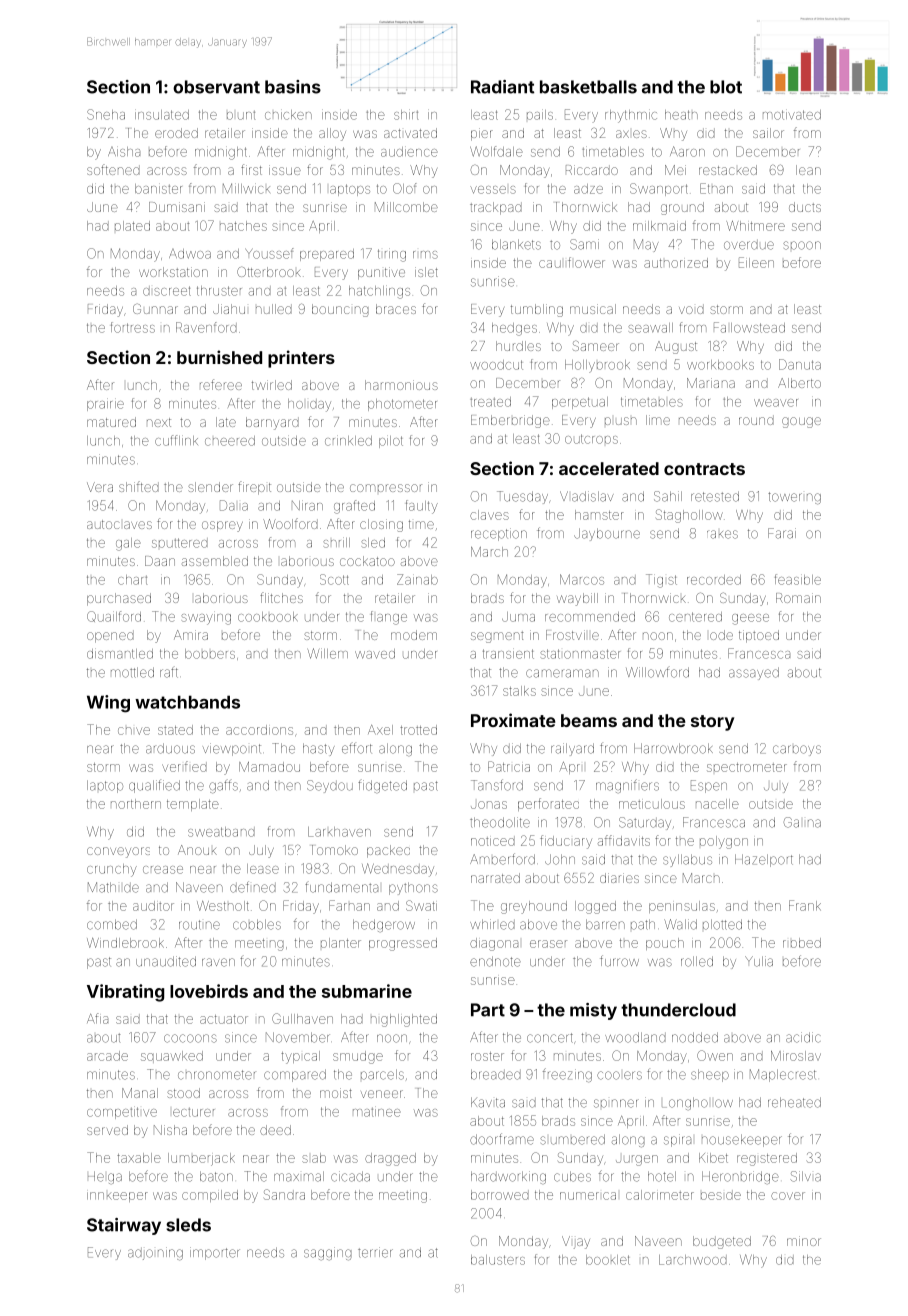  I want to click on Larchwood, so click(693, 1260).
